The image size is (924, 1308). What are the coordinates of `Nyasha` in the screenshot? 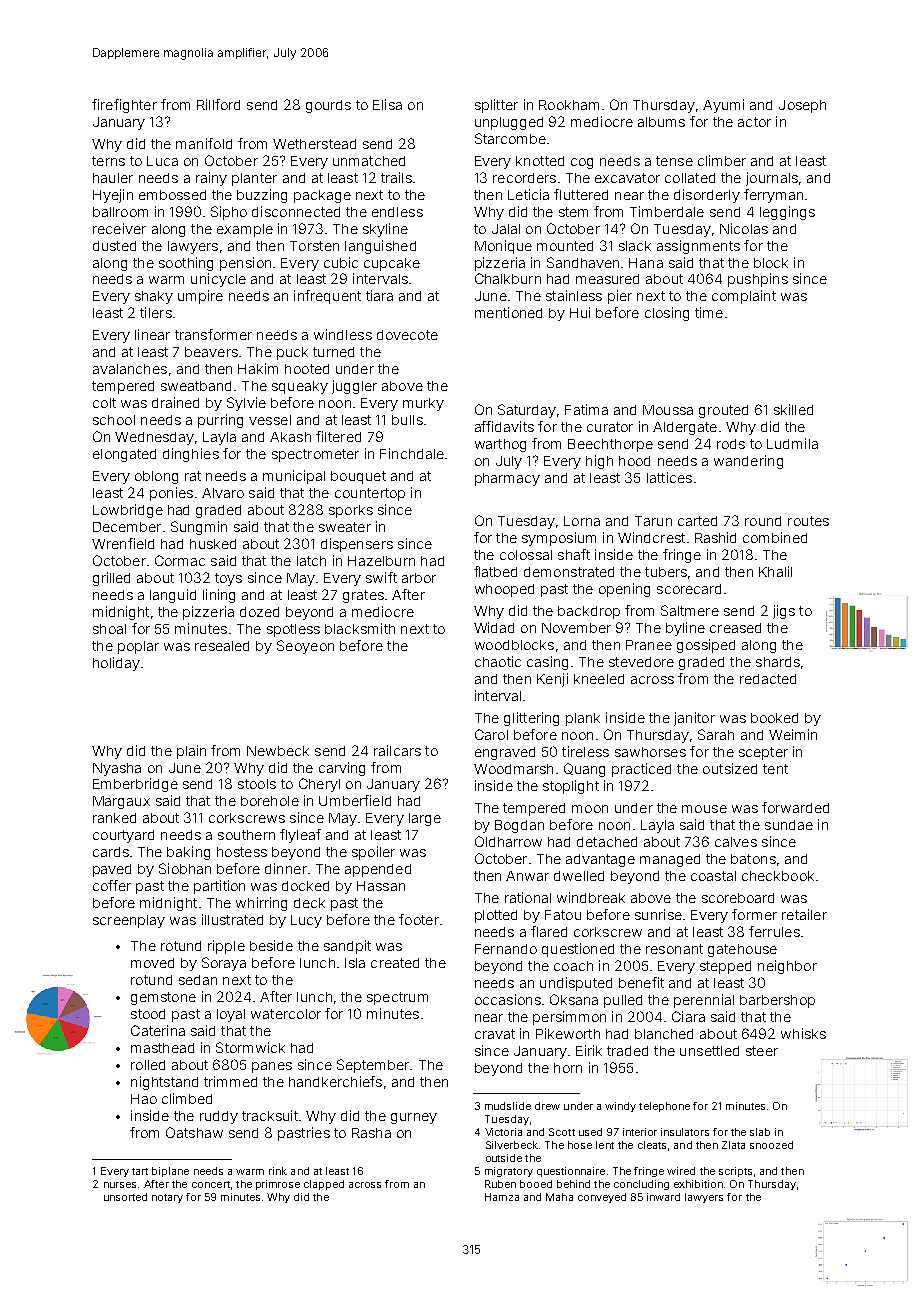 It's located at (117, 769).
